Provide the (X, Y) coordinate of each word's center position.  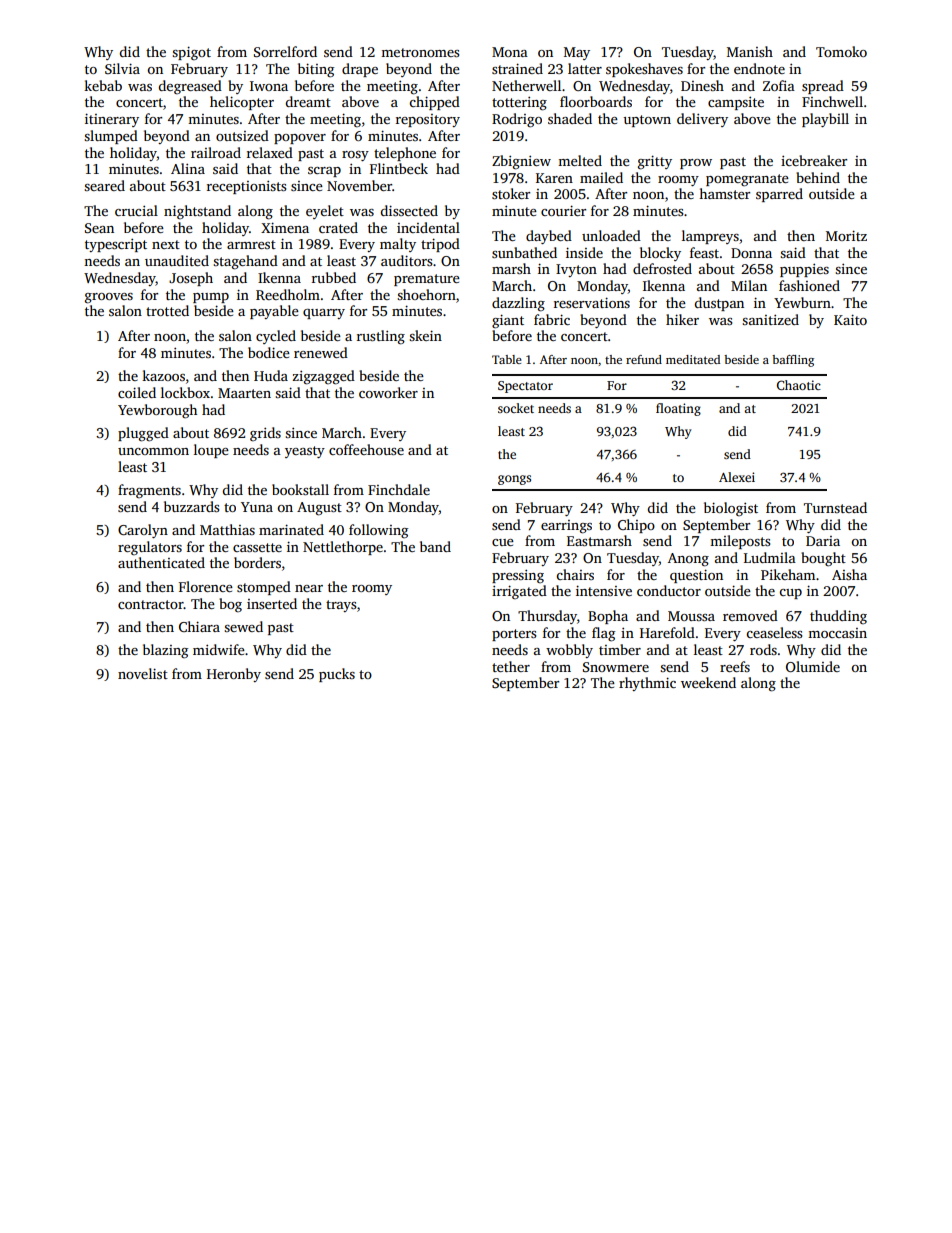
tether (511, 666)
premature (427, 280)
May (577, 53)
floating (678, 409)
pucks (337, 675)
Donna (751, 253)
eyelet (325, 212)
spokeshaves (644, 70)
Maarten (244, 393)
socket (516, 408)
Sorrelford (285, 51)
